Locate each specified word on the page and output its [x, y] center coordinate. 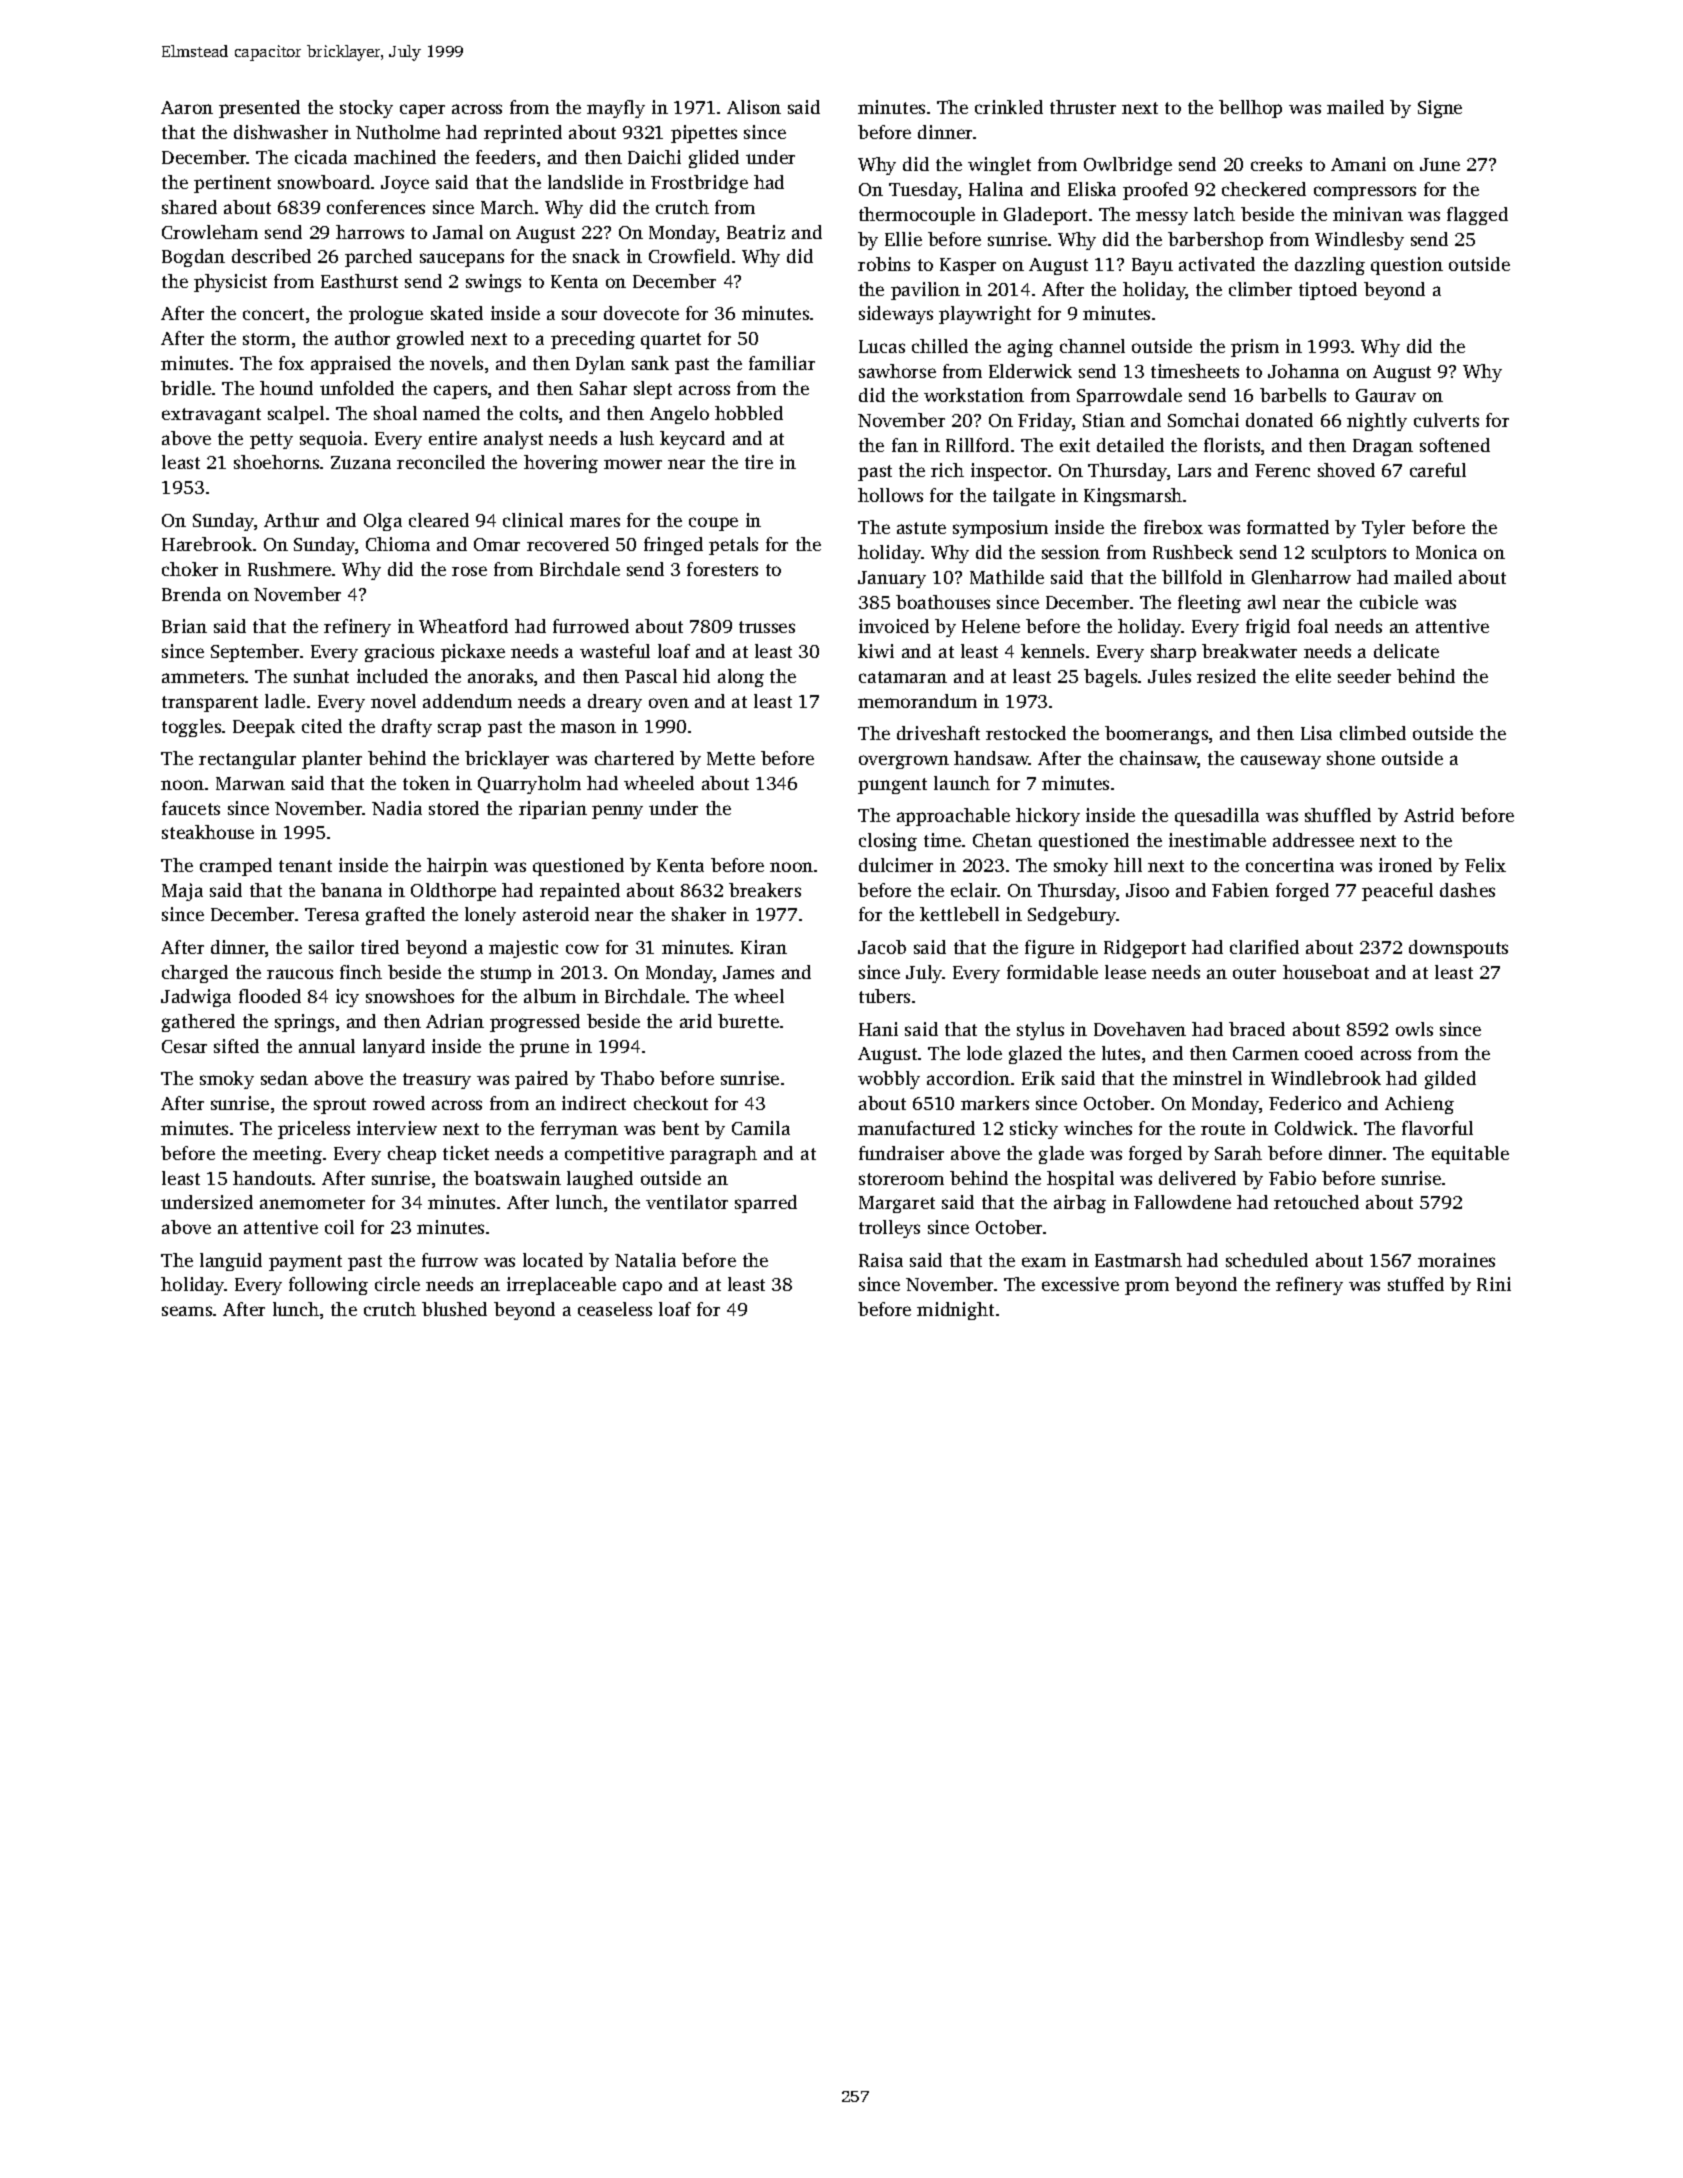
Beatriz [756, 232]
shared [189, 207]
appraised [351, 365]
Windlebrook [1326, 1078]
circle [397, 1284]
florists [1232, 445]
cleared [439, 520]
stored [454, 808]
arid [696, 1021]
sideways [896, 315]
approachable [953, 817]
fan [905, 445]
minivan [1368, 214]
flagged [1477, 216]
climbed [1373, 733]
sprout [340, 1106]
